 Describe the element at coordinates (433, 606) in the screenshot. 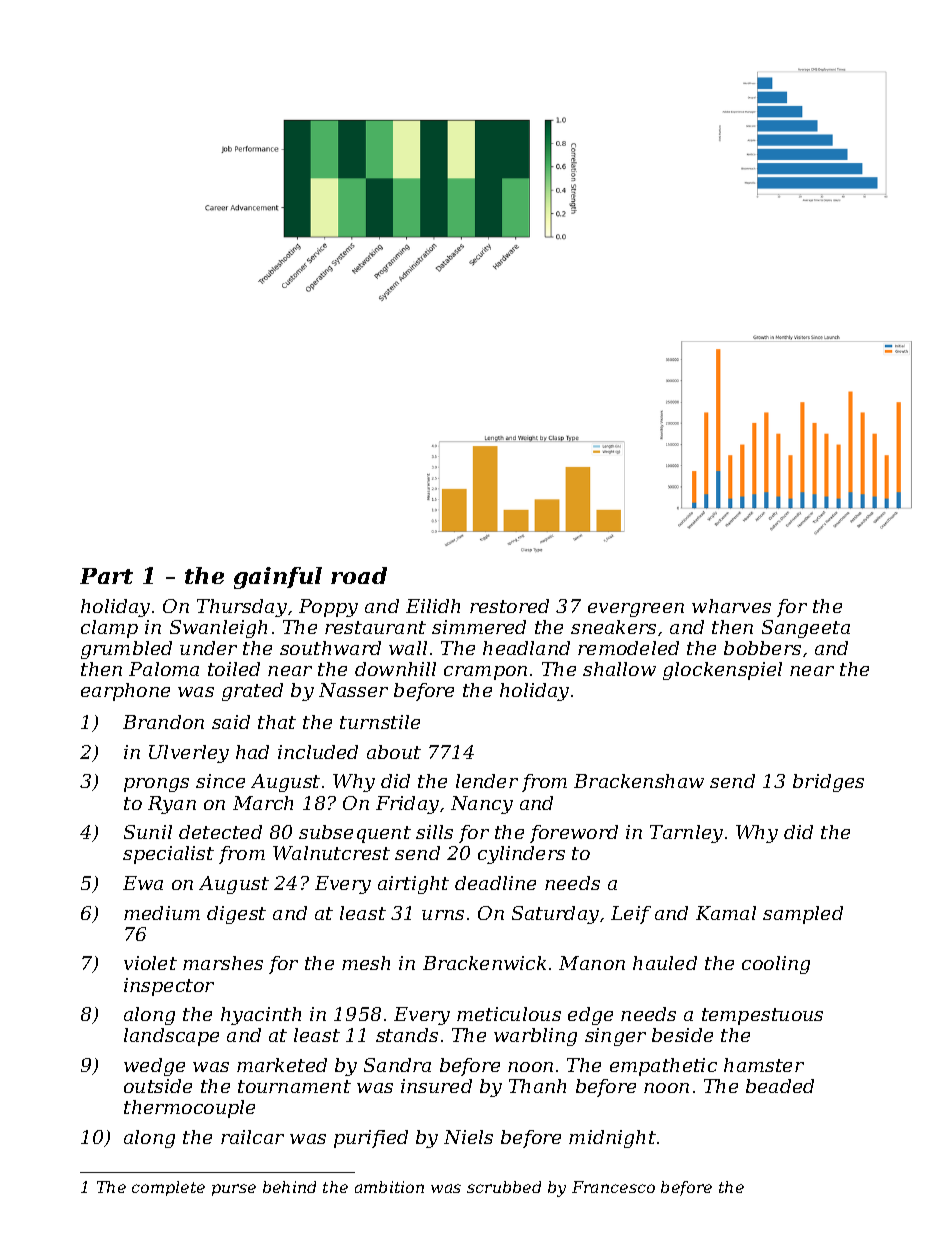

I see `Eilidh` at that location.
